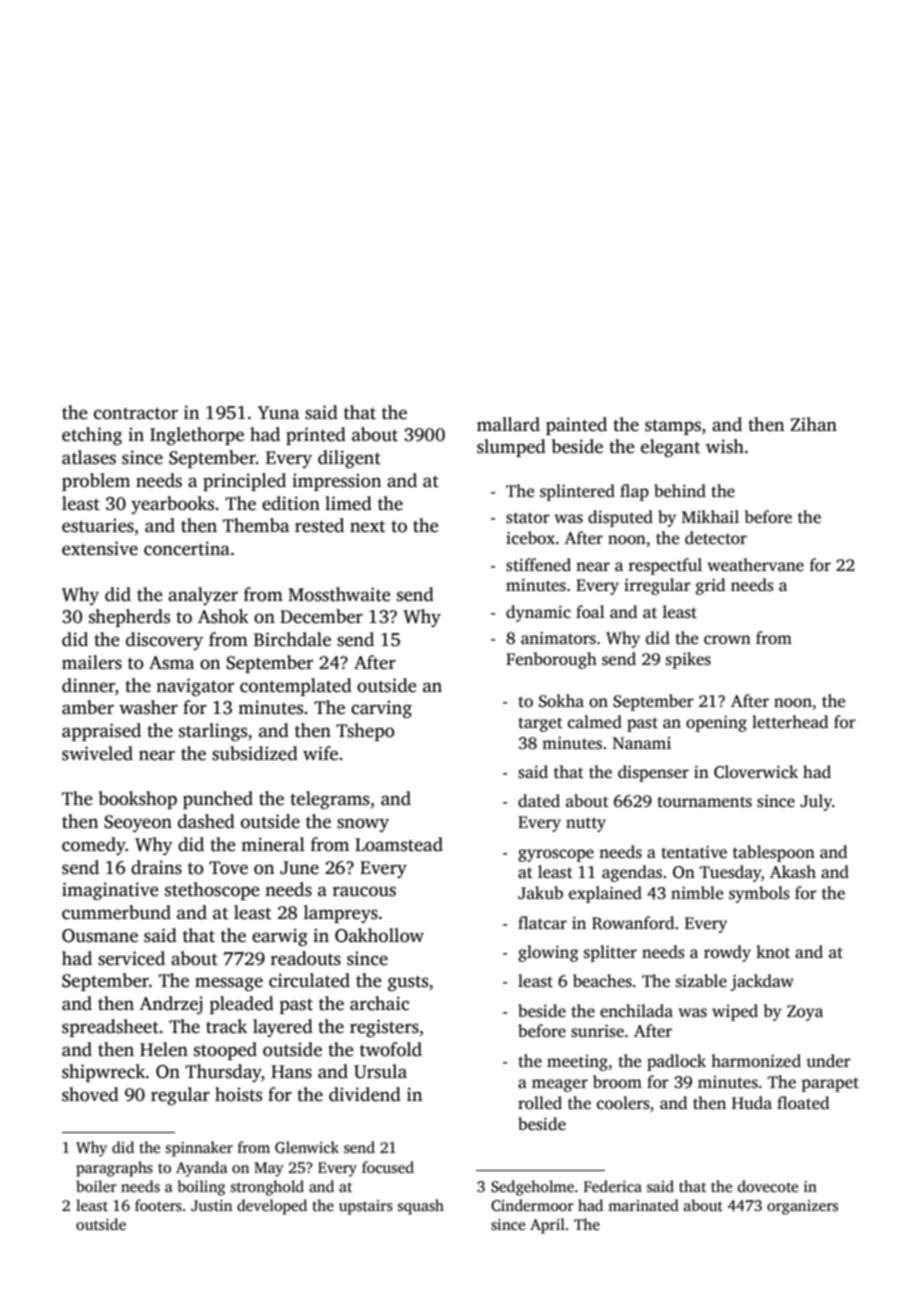 This image has width=924, height=1308. I want to click on behind, so click(680, 490).
